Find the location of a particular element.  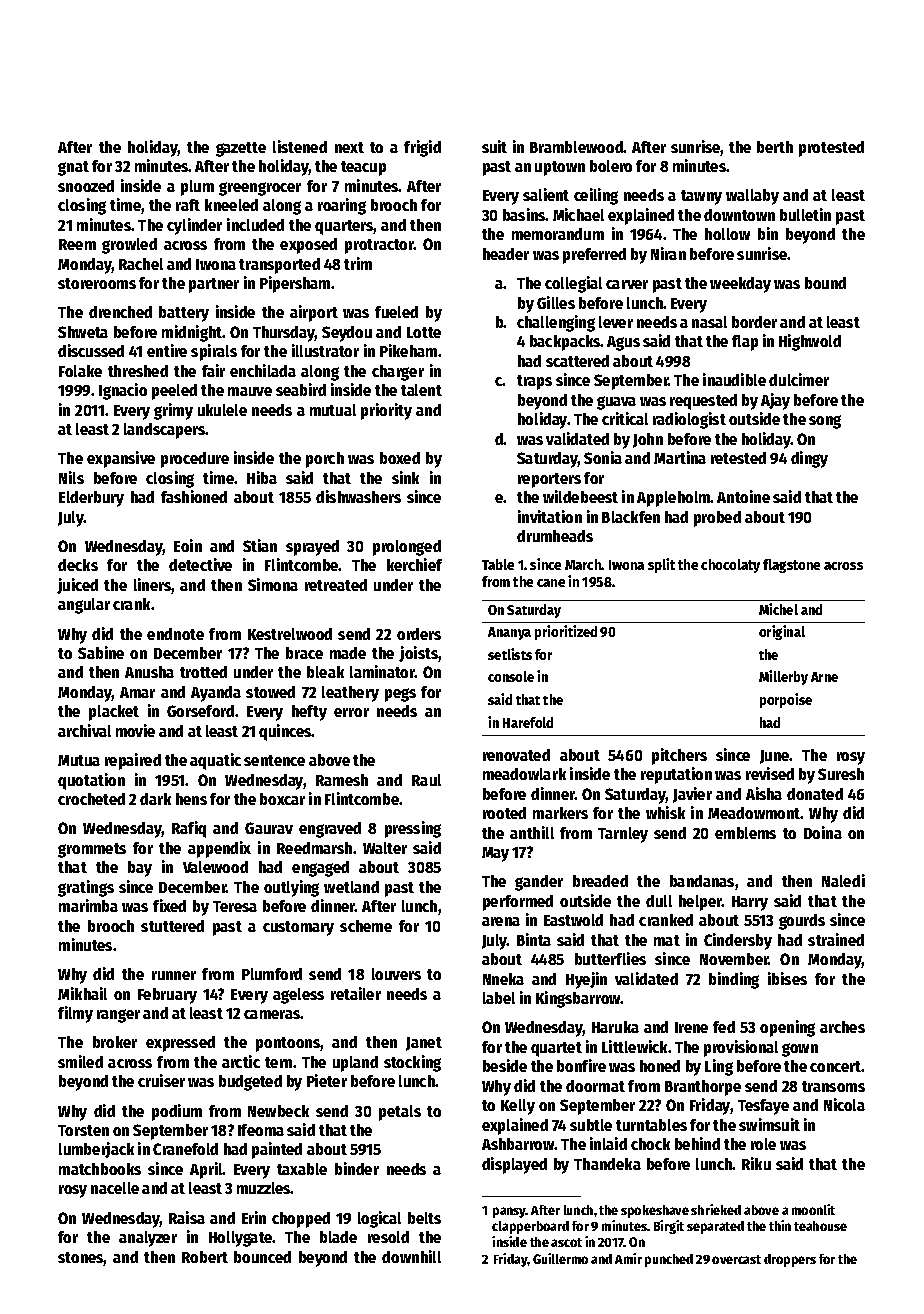

protested is located at coordinates (831, 149).
